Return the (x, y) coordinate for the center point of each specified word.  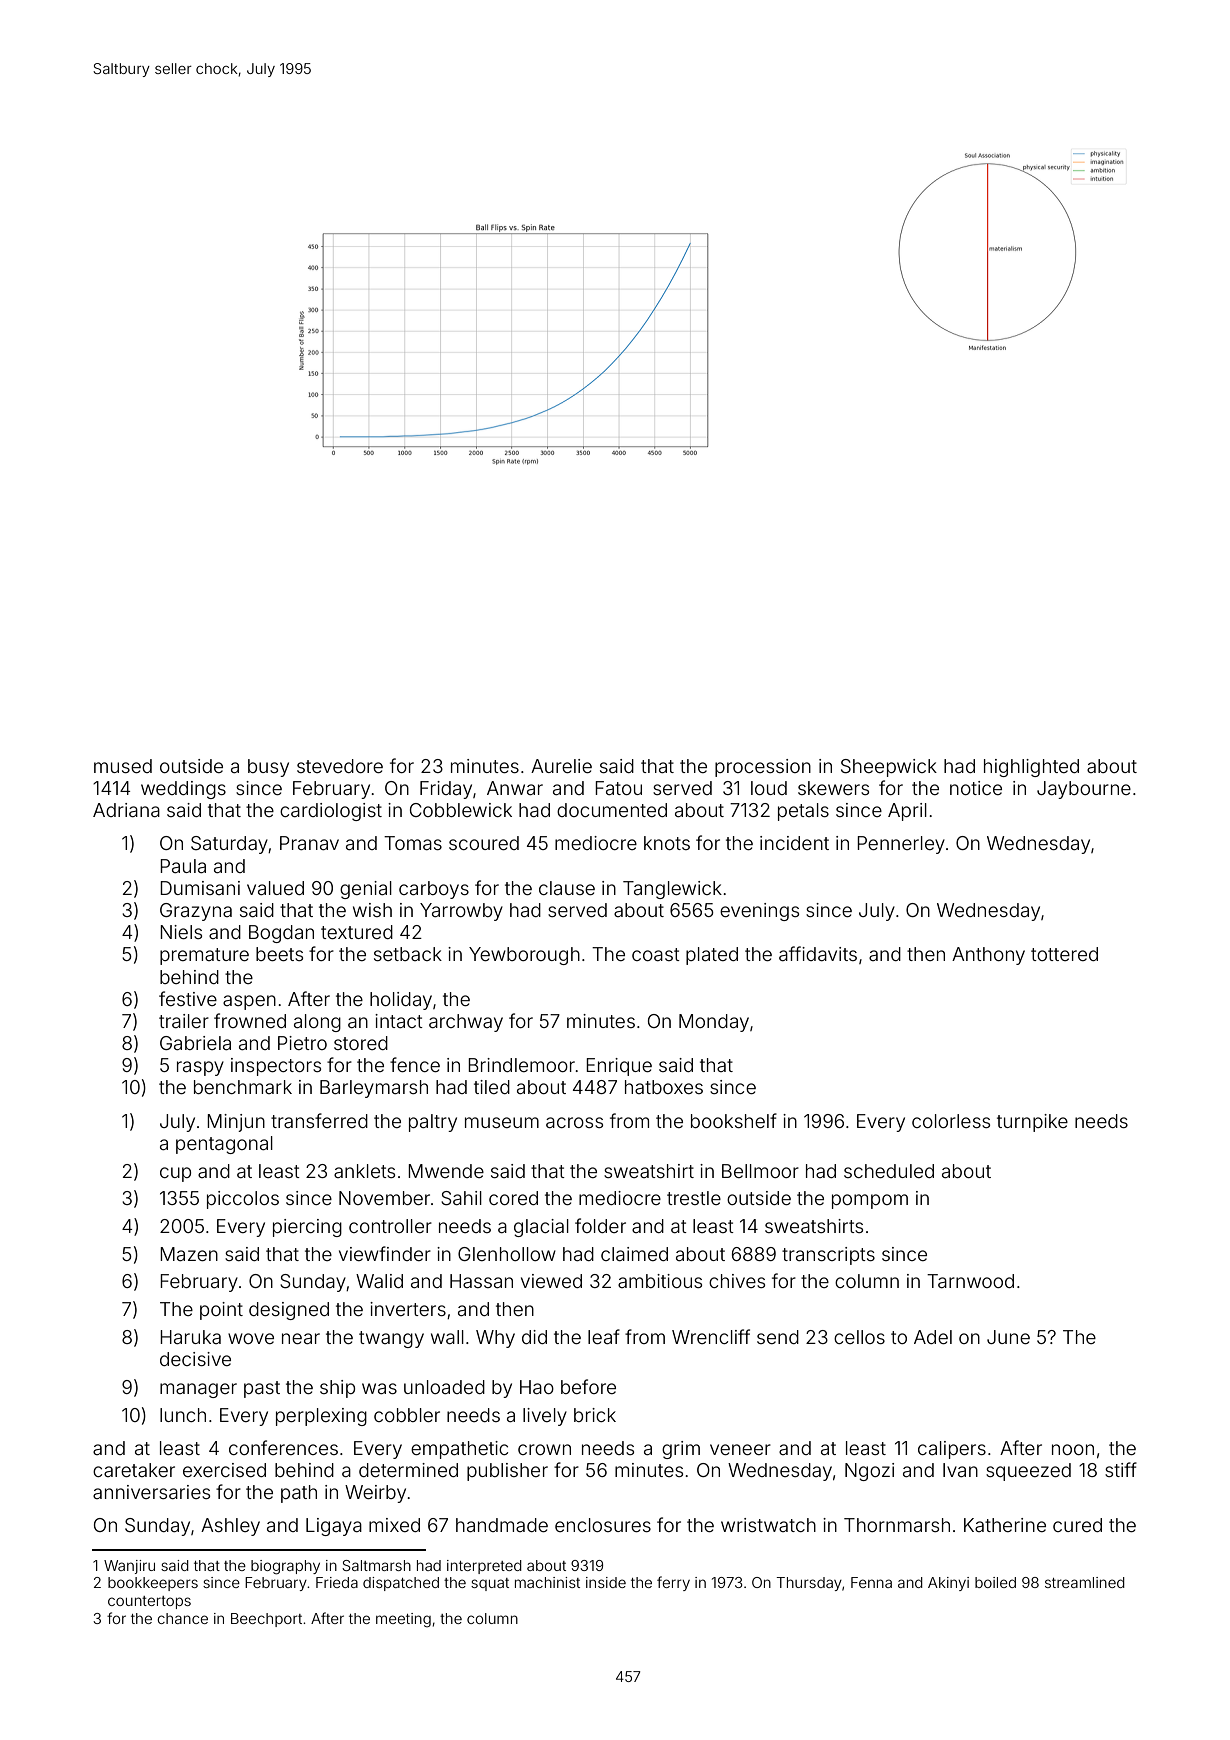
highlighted (1031, 768)
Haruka (190, 1337)
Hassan (481, 1281)
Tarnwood (970, 1281)
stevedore (340, 766)
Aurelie (561, 766)
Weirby (375, 1494)
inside (606, 1582)
